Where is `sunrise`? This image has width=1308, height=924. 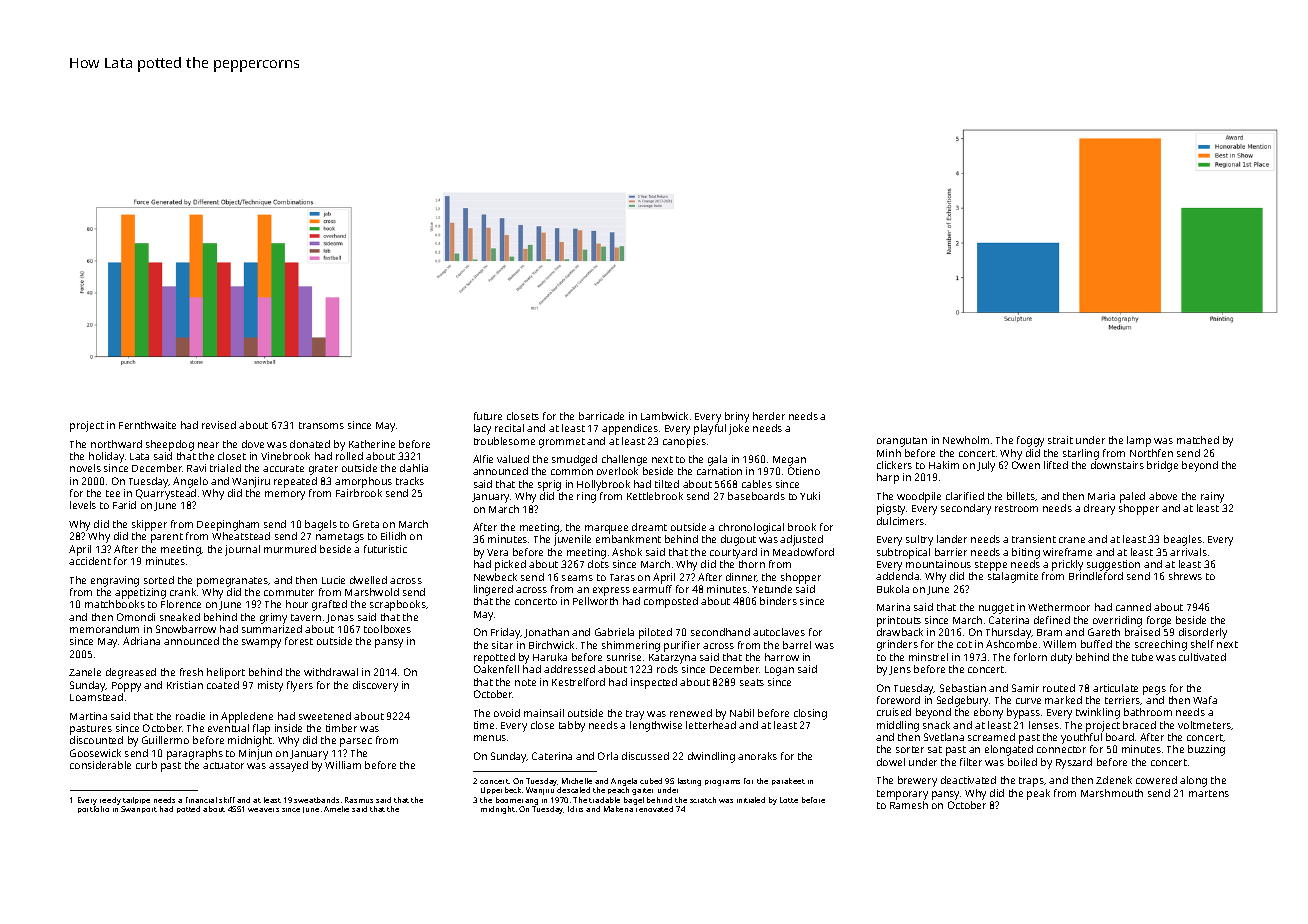
sunrise is located at coordinates (624, 657).
